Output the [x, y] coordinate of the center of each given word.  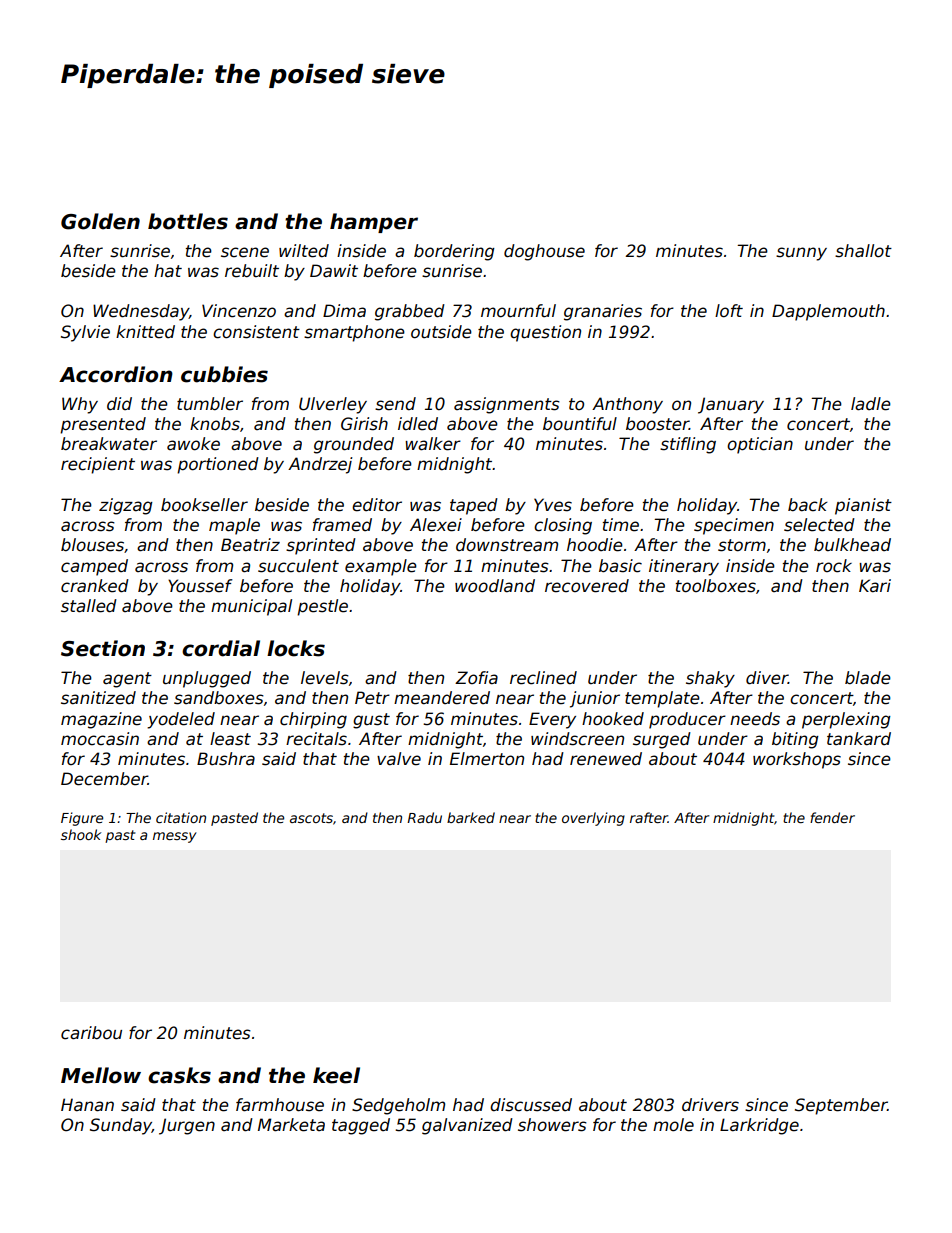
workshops [797, 760]
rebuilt [252, 271]
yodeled [181, 720]
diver [767, 678]
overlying [593, 819]
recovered [587, 586]
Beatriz [250, 545]
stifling [688, 445]
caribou [91, 1033]
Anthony [627, 405]
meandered [442, 698]
